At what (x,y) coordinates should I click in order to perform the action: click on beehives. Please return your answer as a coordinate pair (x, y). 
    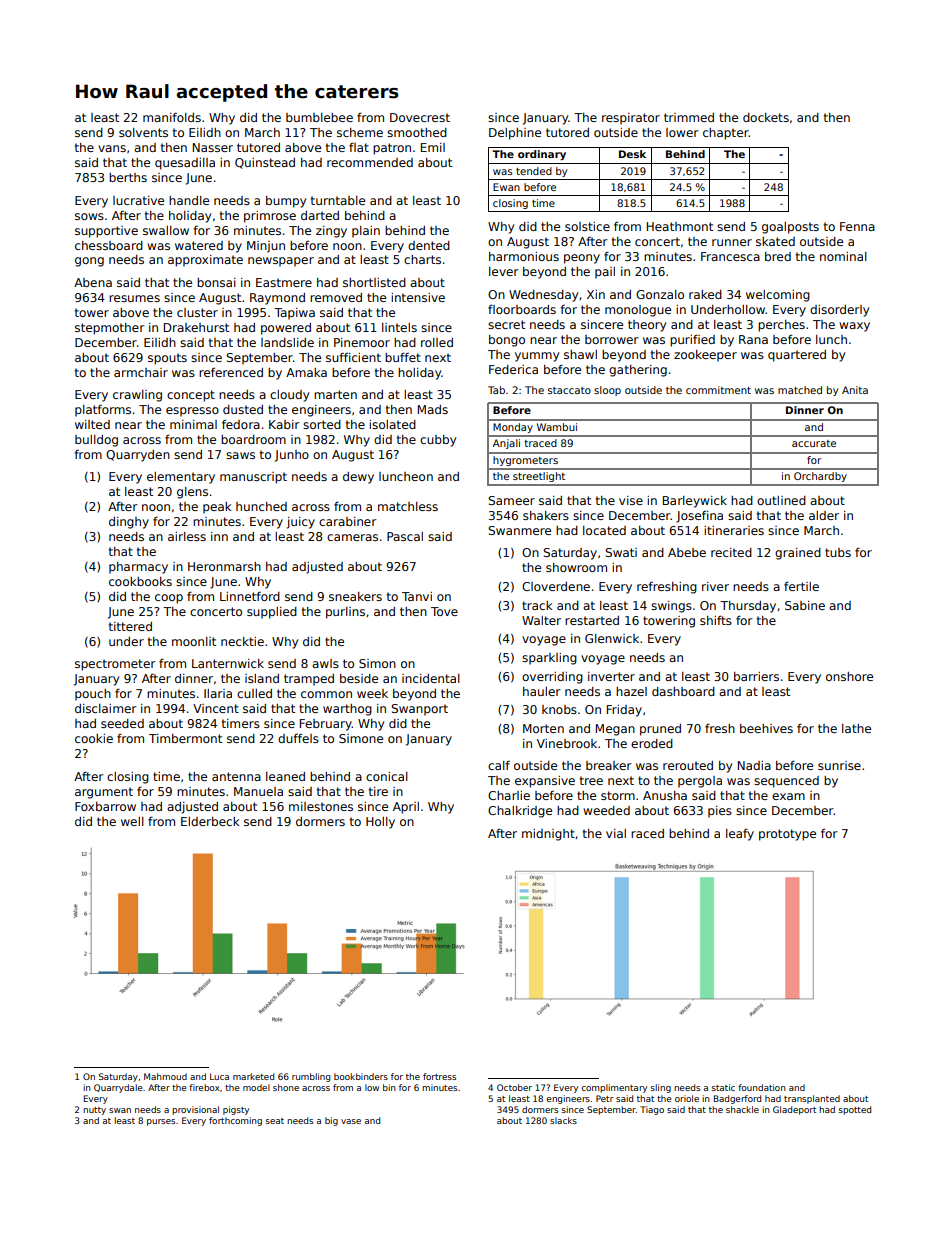
    Looking at the image, I should click on (766, 728).
